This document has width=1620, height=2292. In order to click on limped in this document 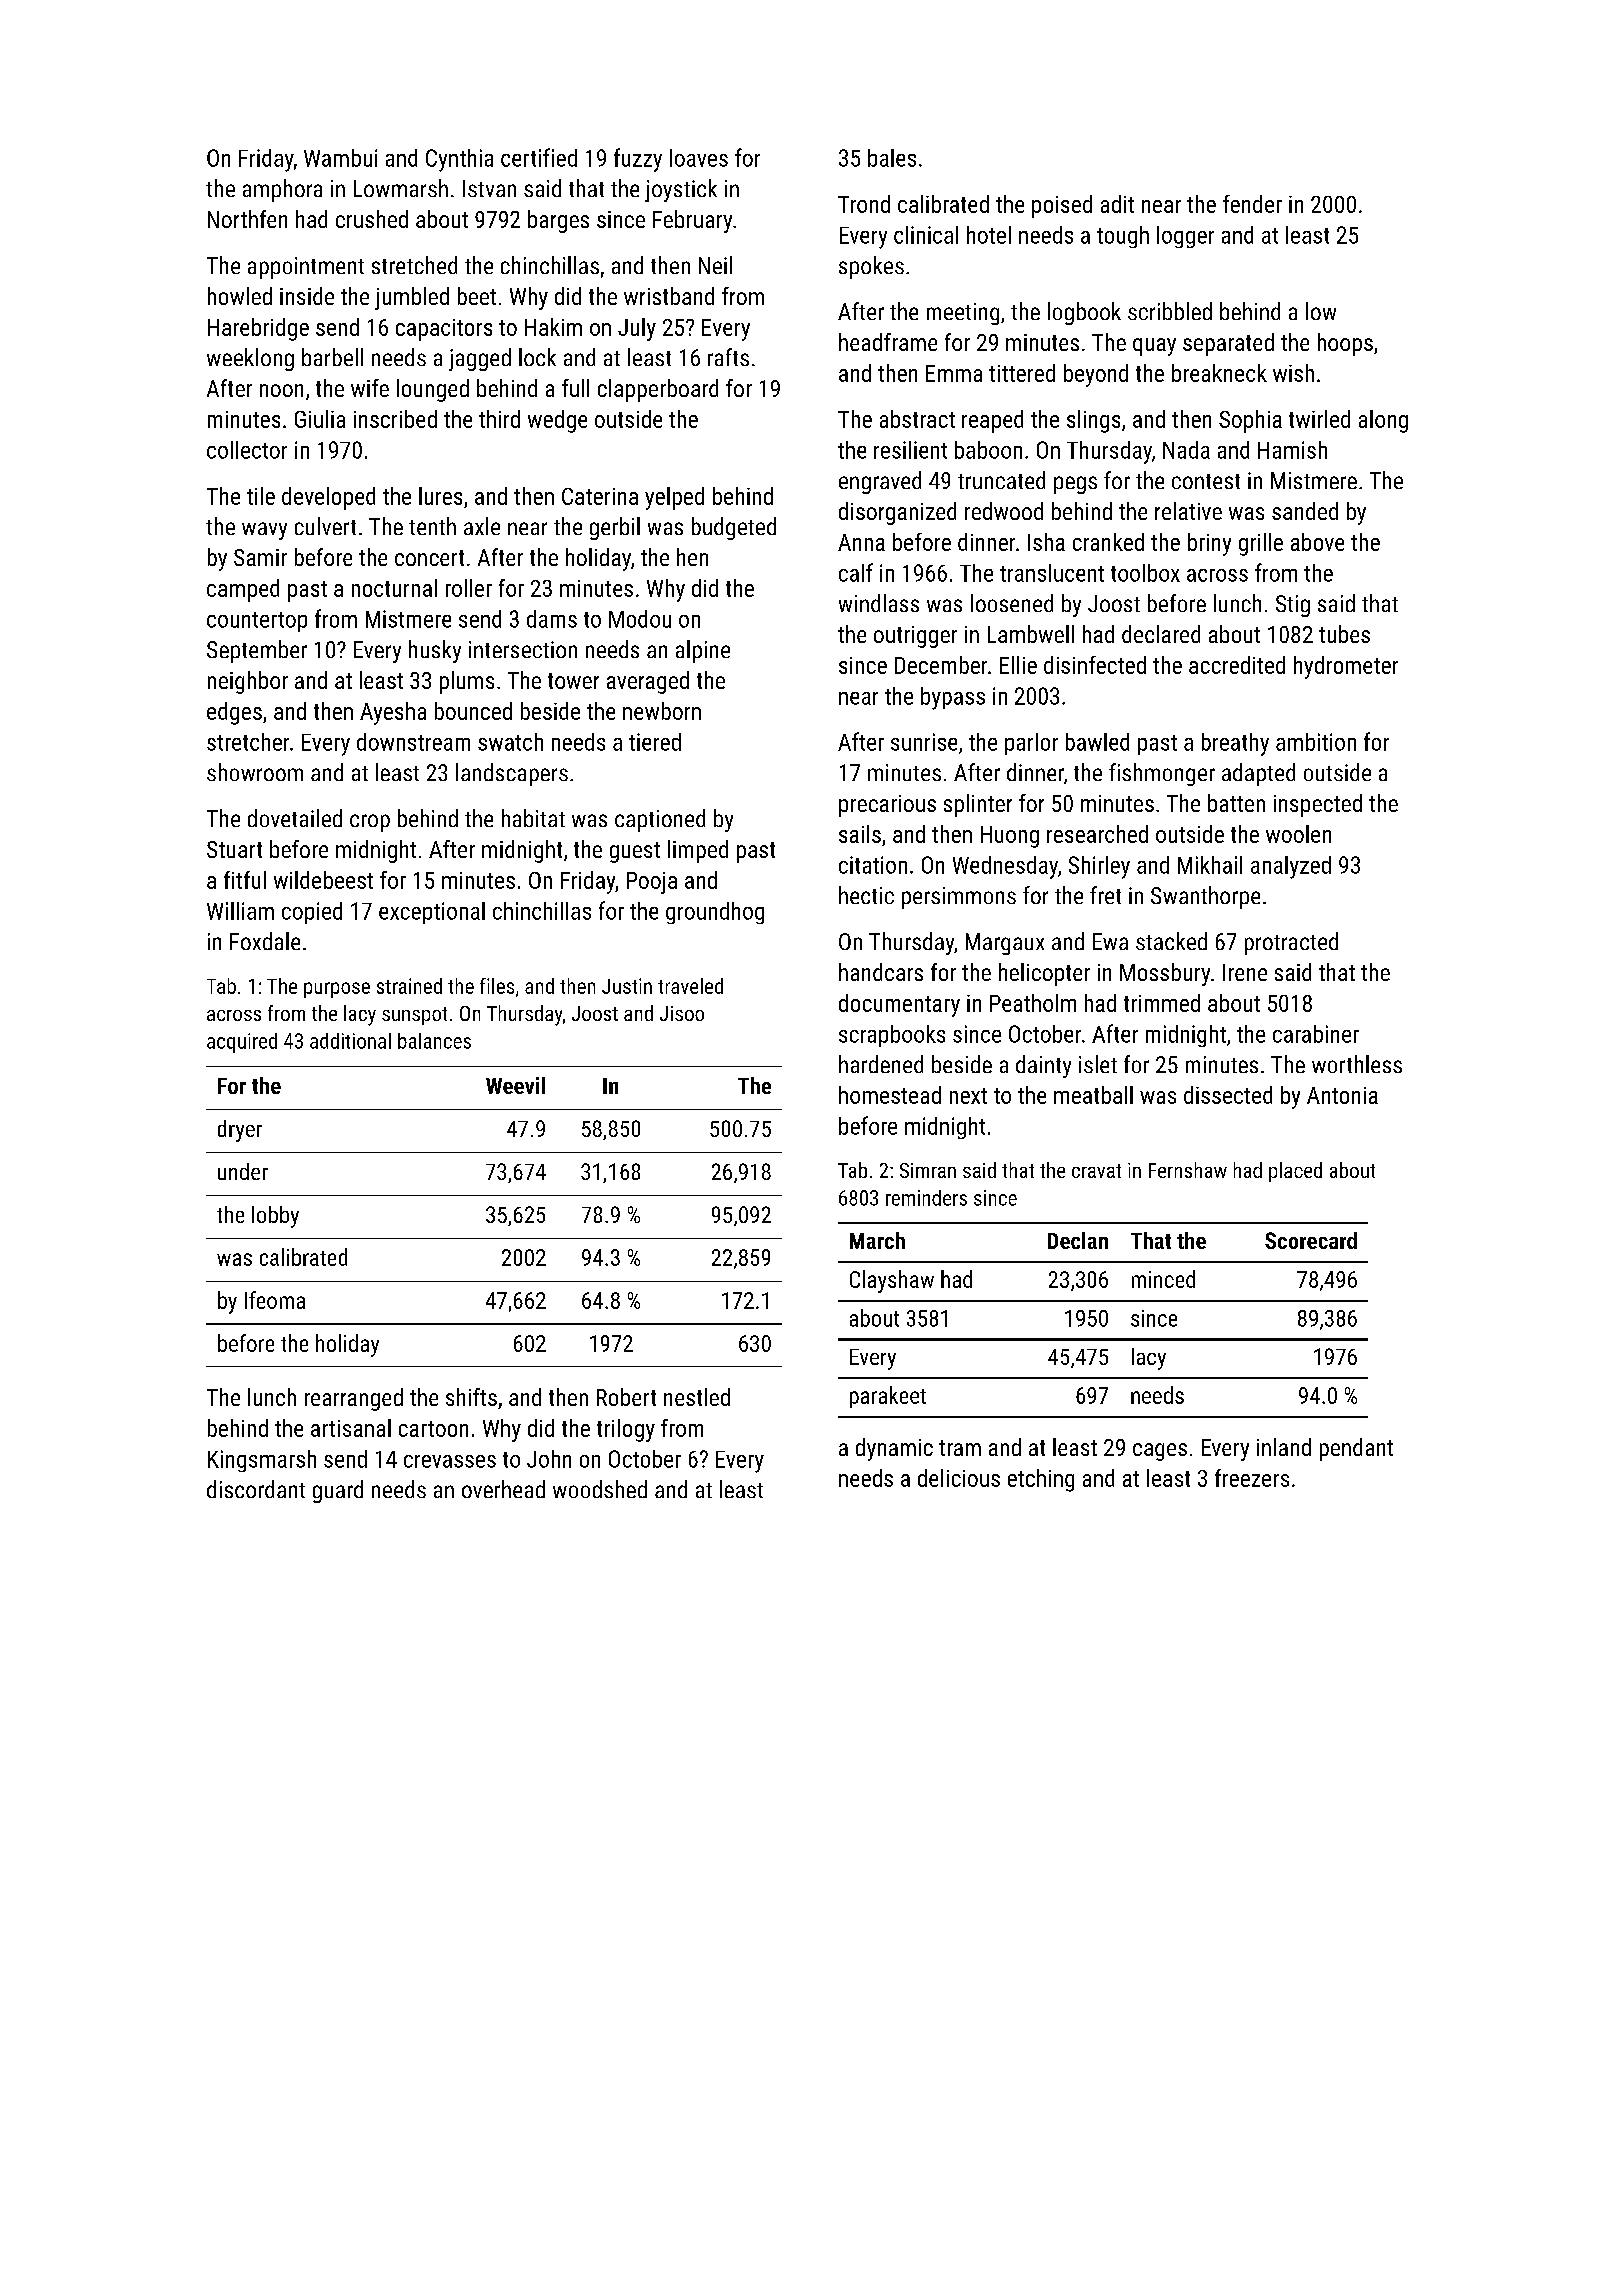, I will do `click(698, 851)`.
